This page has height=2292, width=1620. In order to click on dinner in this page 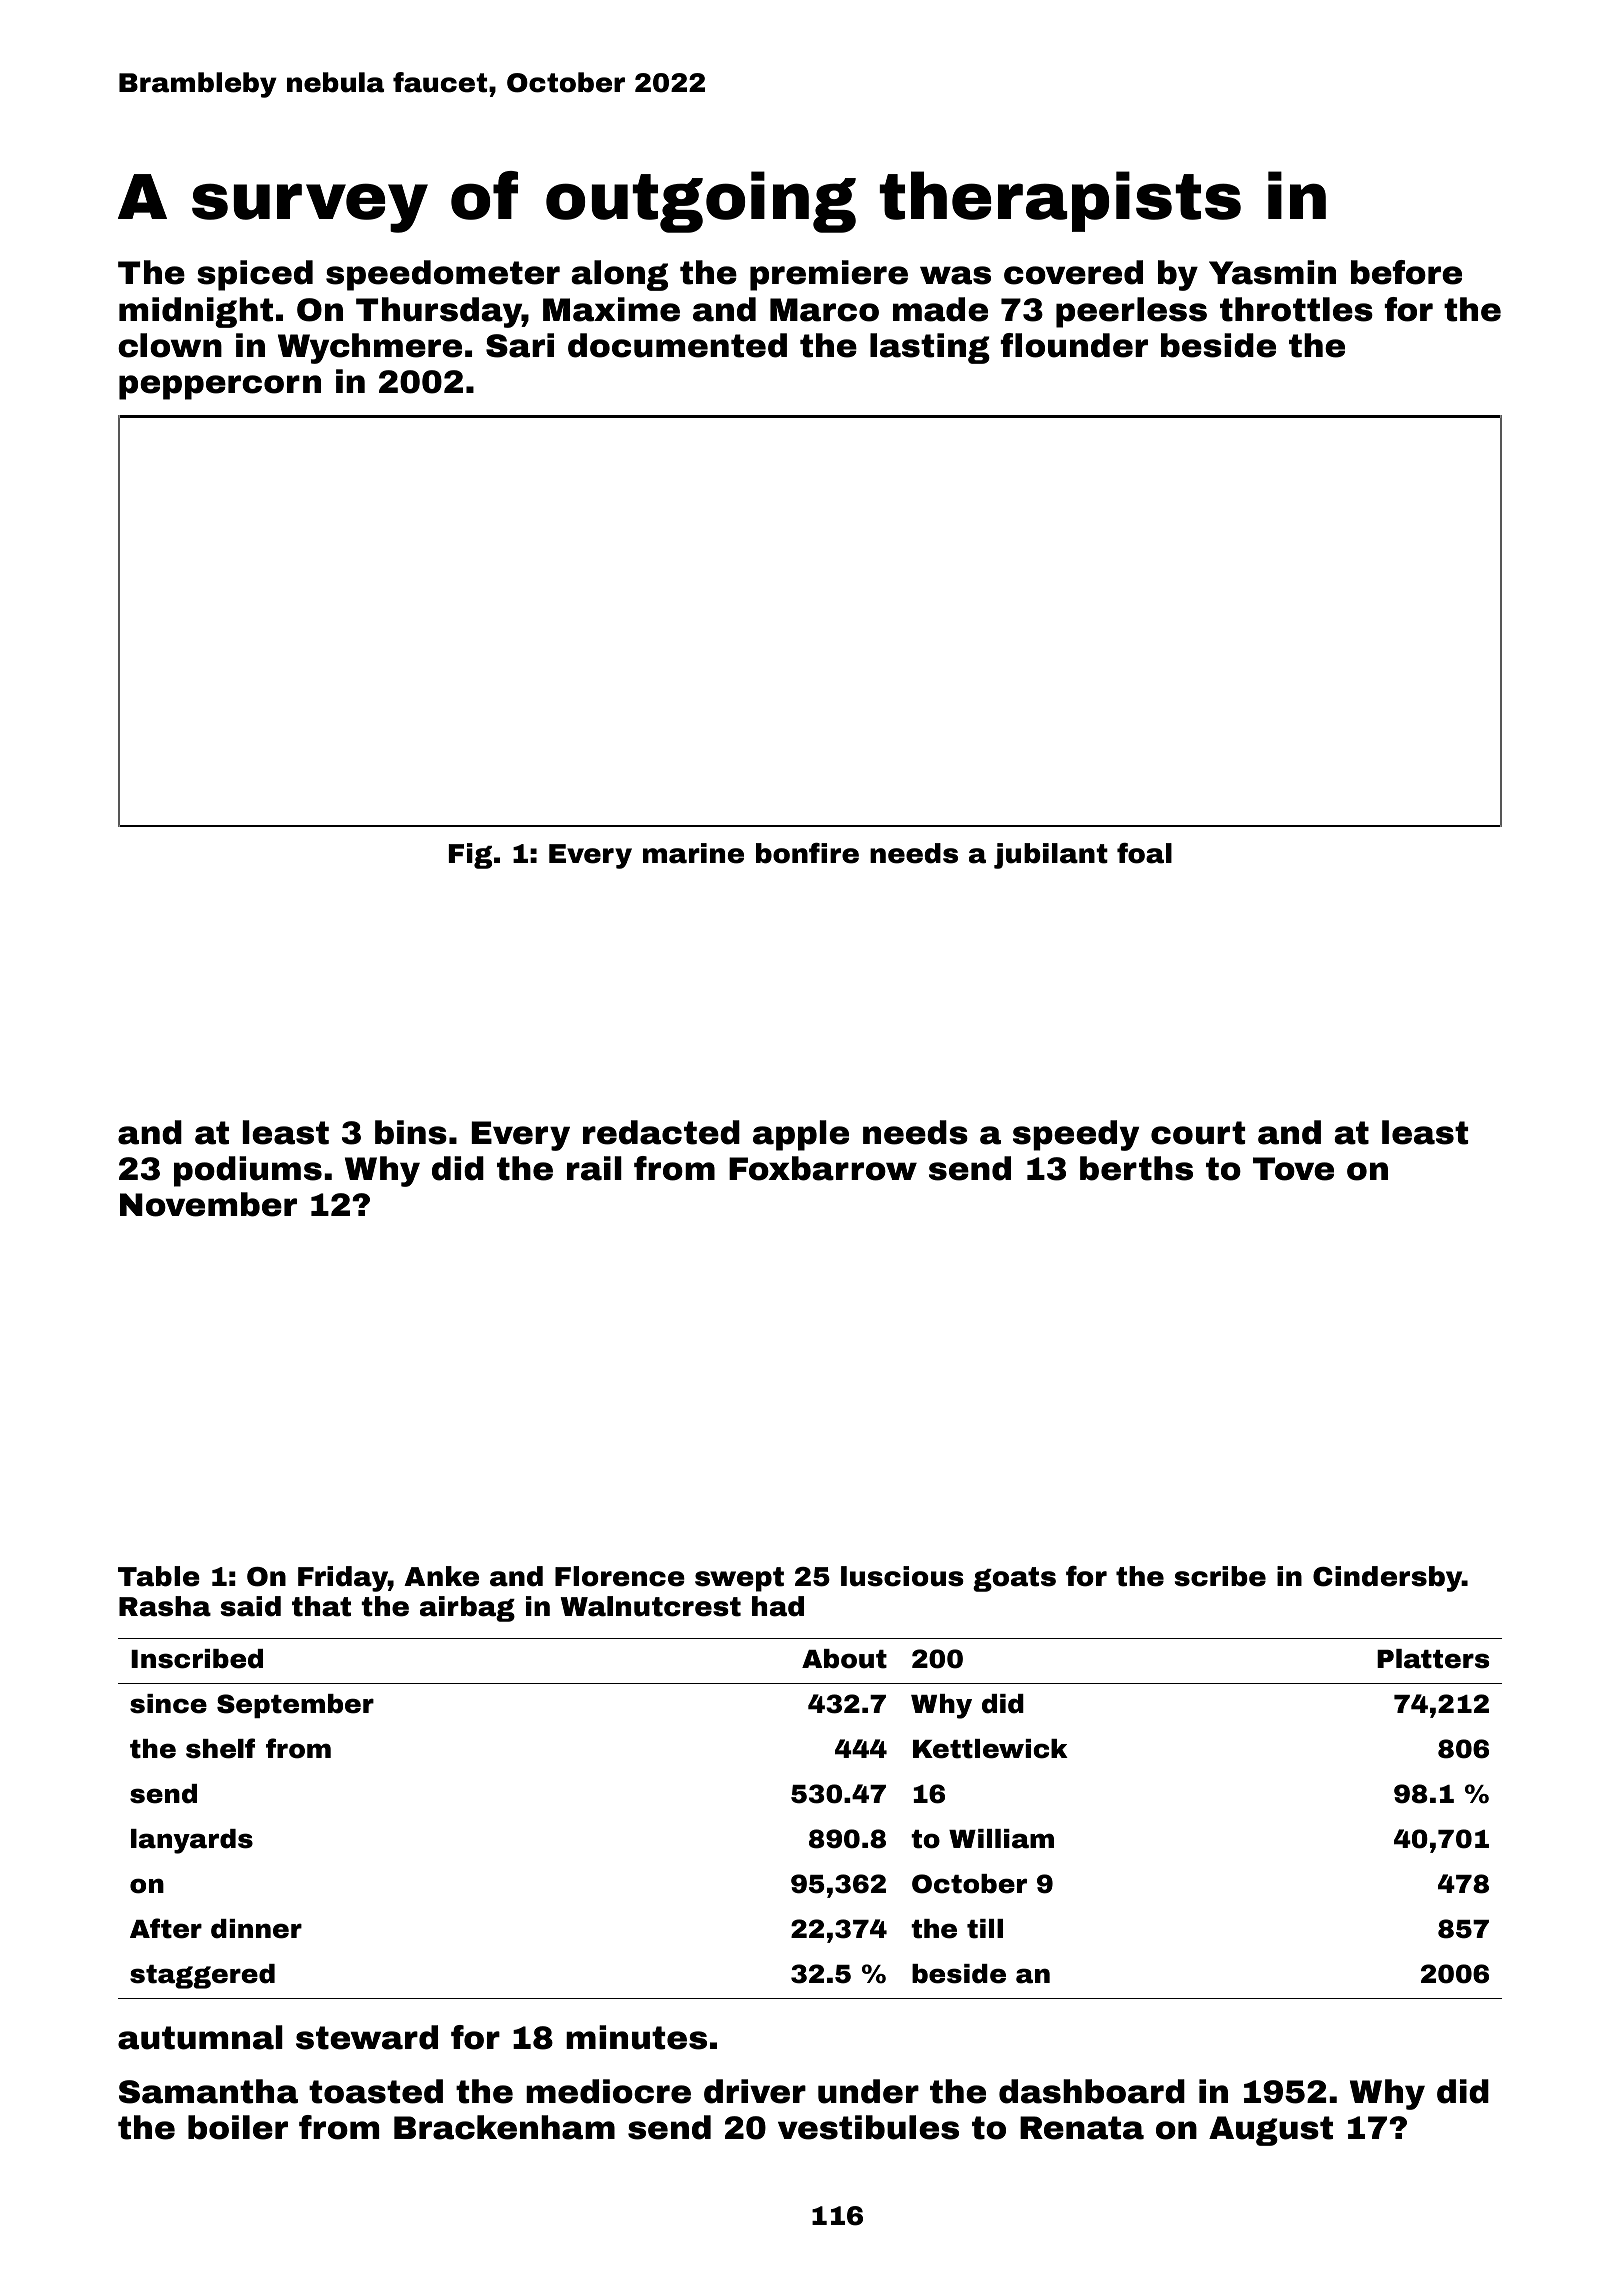, I will do `click(256, 1929)`.
